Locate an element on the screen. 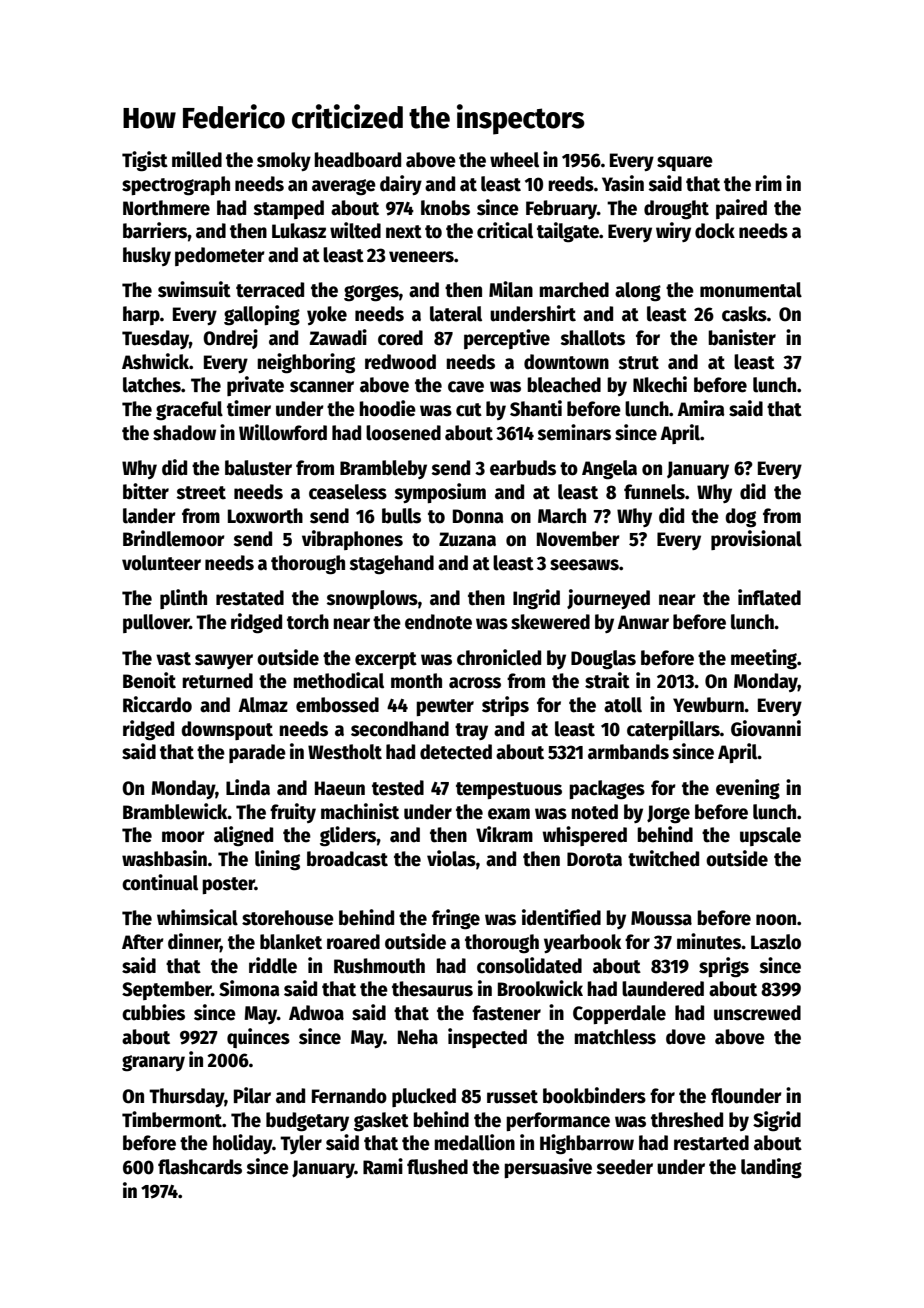  pewter is located at coordinates (445, 707).
